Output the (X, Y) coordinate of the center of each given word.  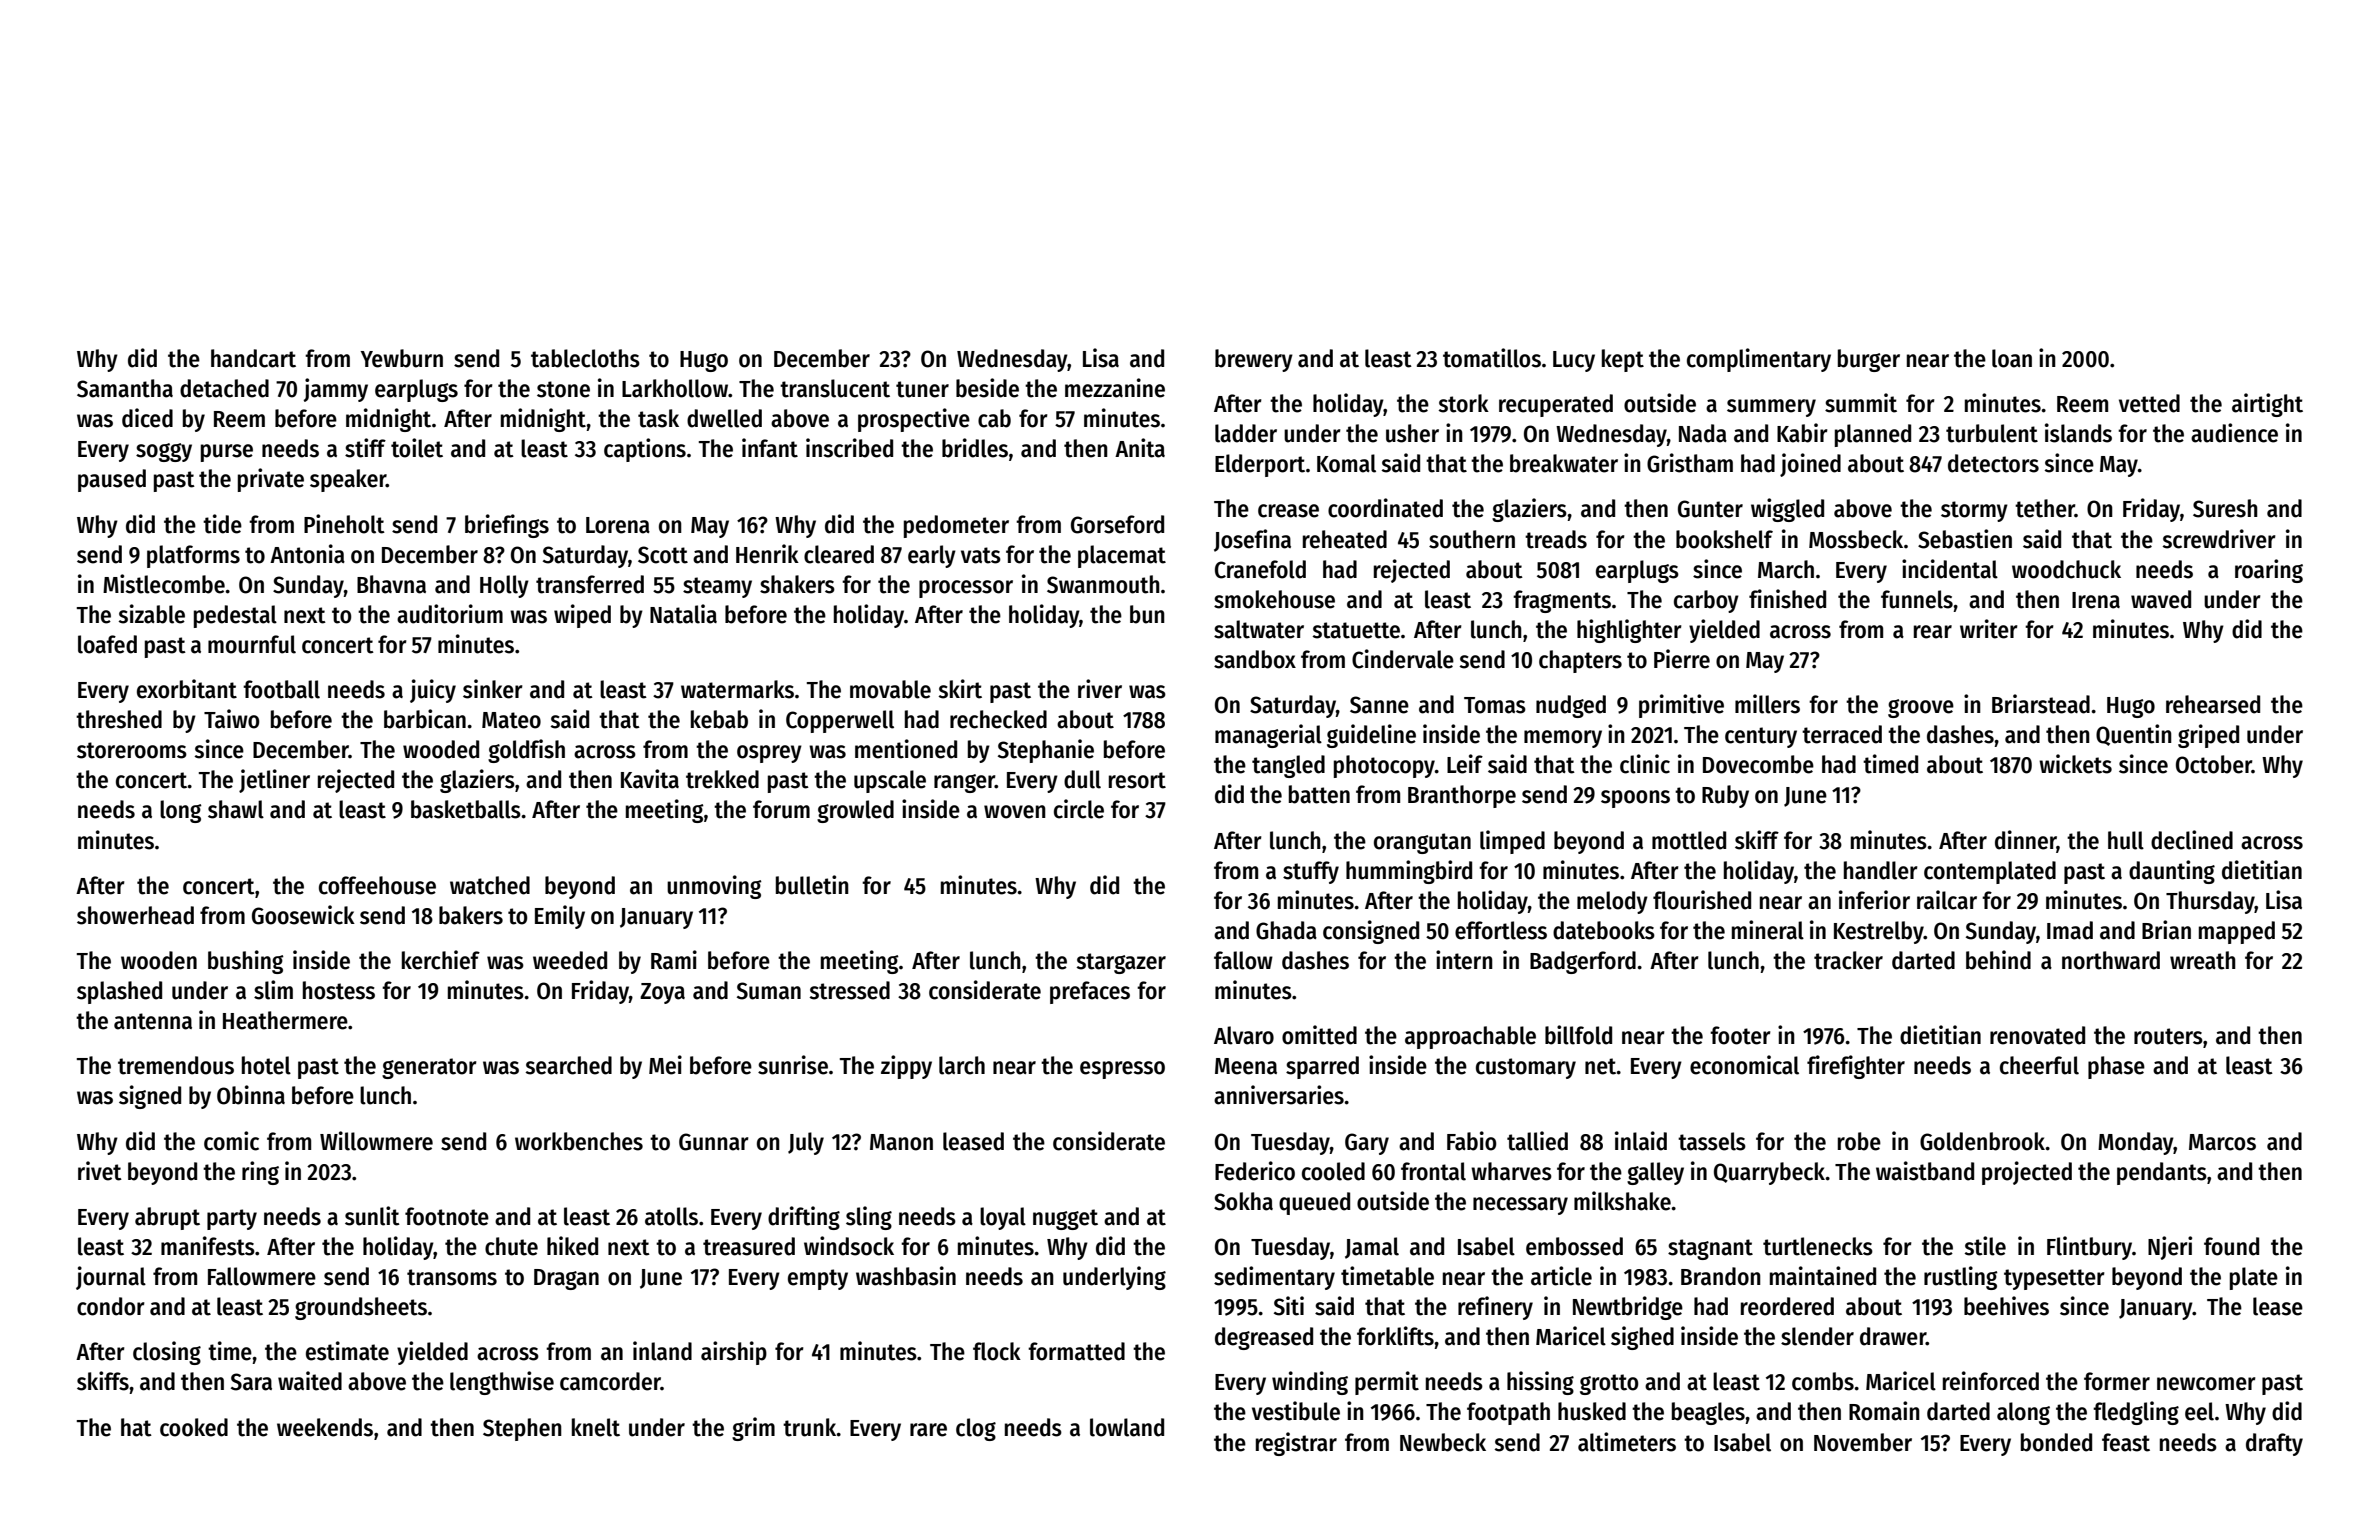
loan (2012, 358)
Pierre (1682, 659)
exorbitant (187, 689)
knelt (596, 1427)
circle (1079, 809)
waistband (1925, 1171)
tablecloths (585, 358)
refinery (1495, 1308)
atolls (671, 1216)
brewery (1254, 360)
